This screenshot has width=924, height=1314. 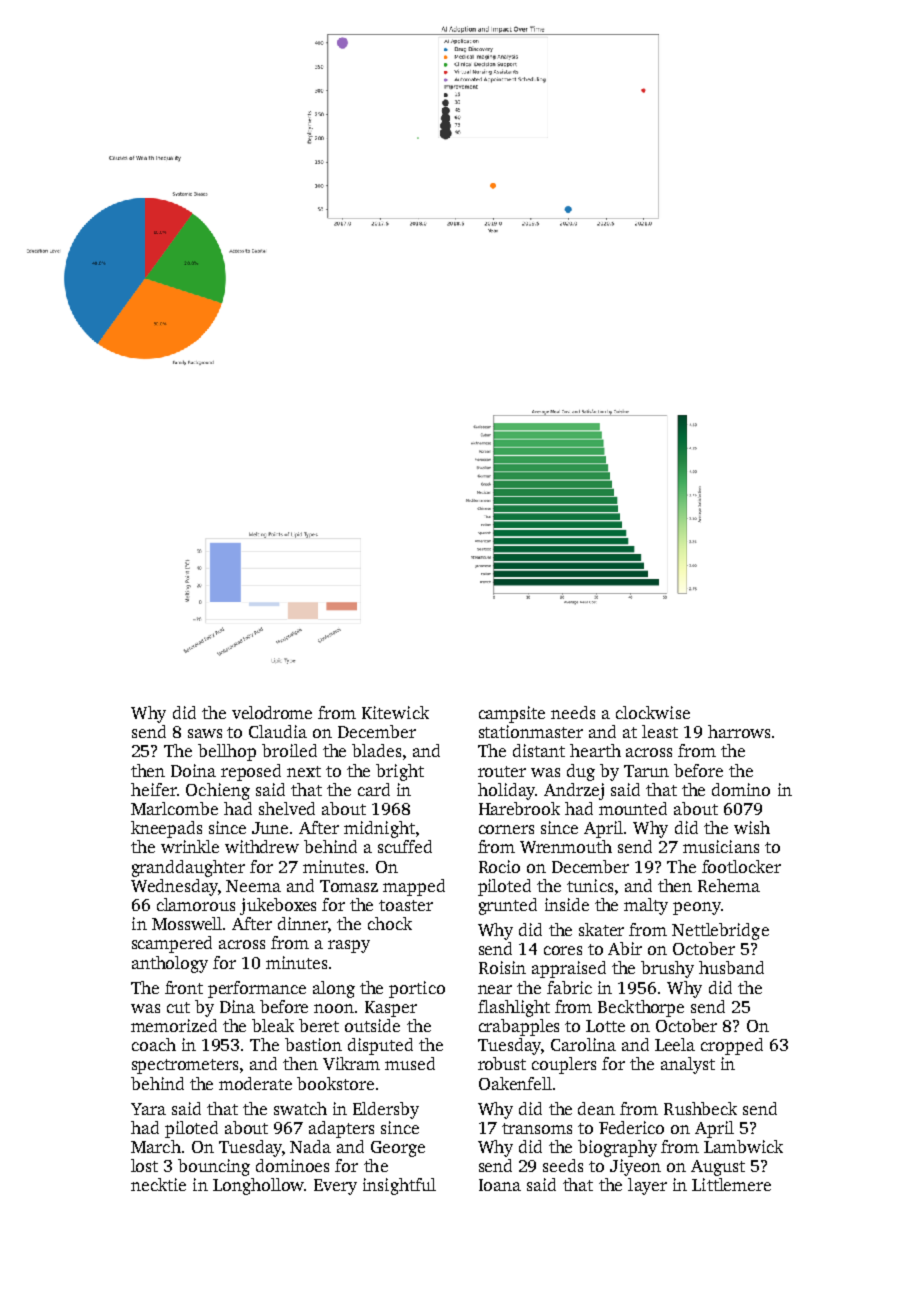 What do you see at coordinates (653, 712) in the screenshot?
I see `clockwise` at bounding box center [653, 712].
